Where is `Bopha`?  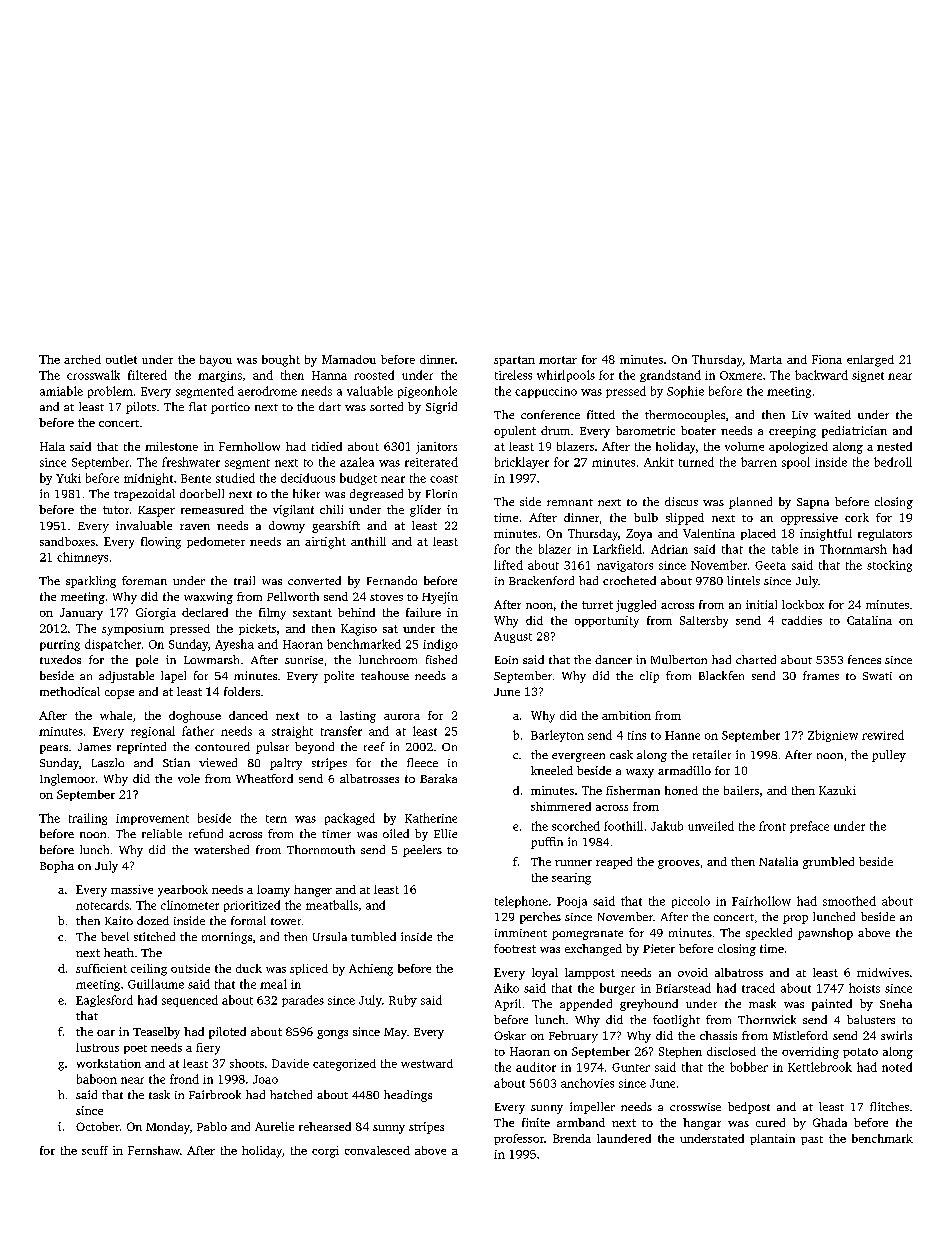
Bopha is located at coordinates (57, 867).
